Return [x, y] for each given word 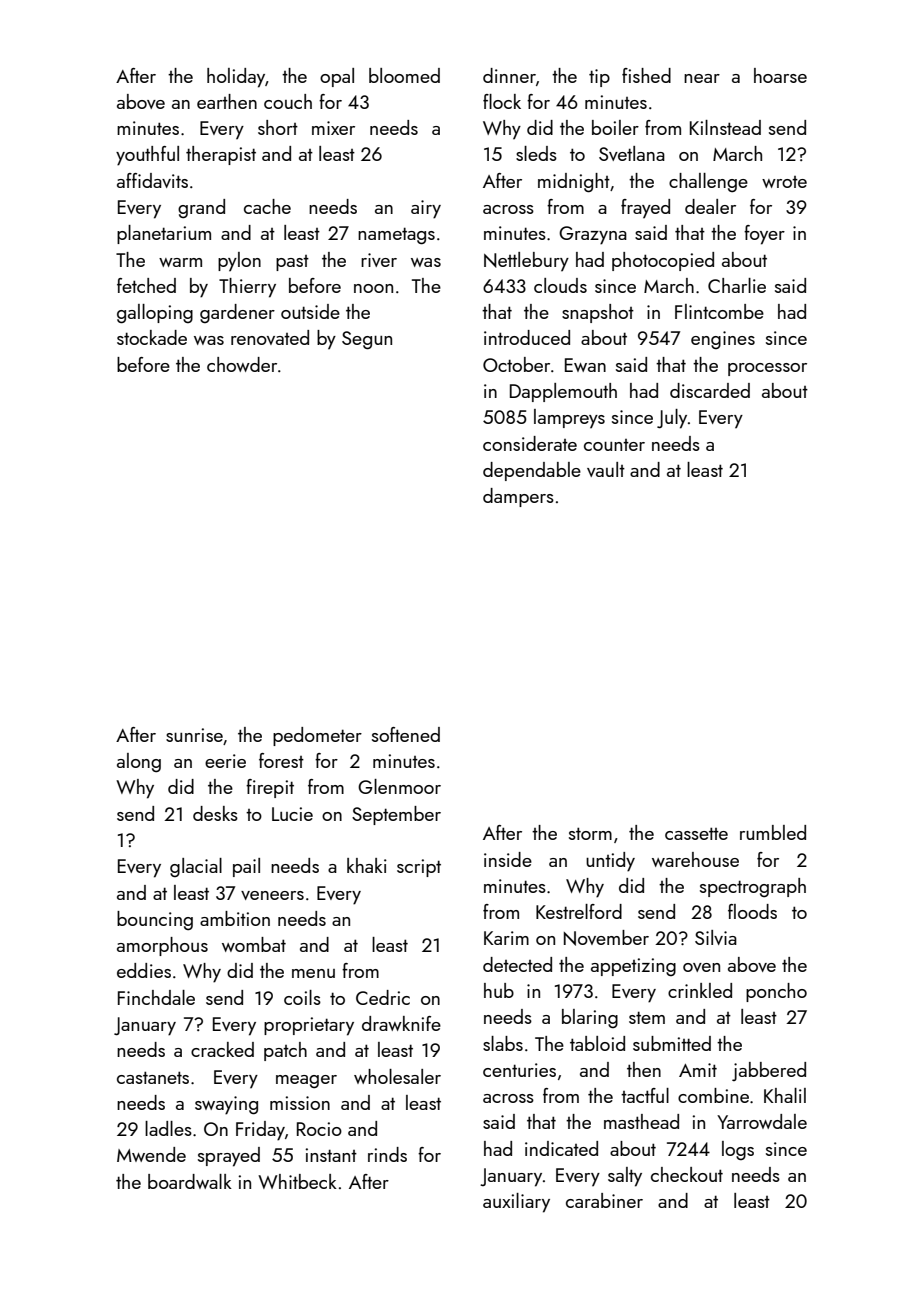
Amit [698, 1070]
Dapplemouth [563, 392]
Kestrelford [579, 911]
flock [502, 101]
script [419, 868]
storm [590, 833]
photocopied [663, 261]
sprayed [229, 1157]
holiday [236, 78]
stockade [152, 337]
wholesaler [397, 1076]
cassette [696, 833]
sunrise [194, 735]
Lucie [292, 814]
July [672, 419]
